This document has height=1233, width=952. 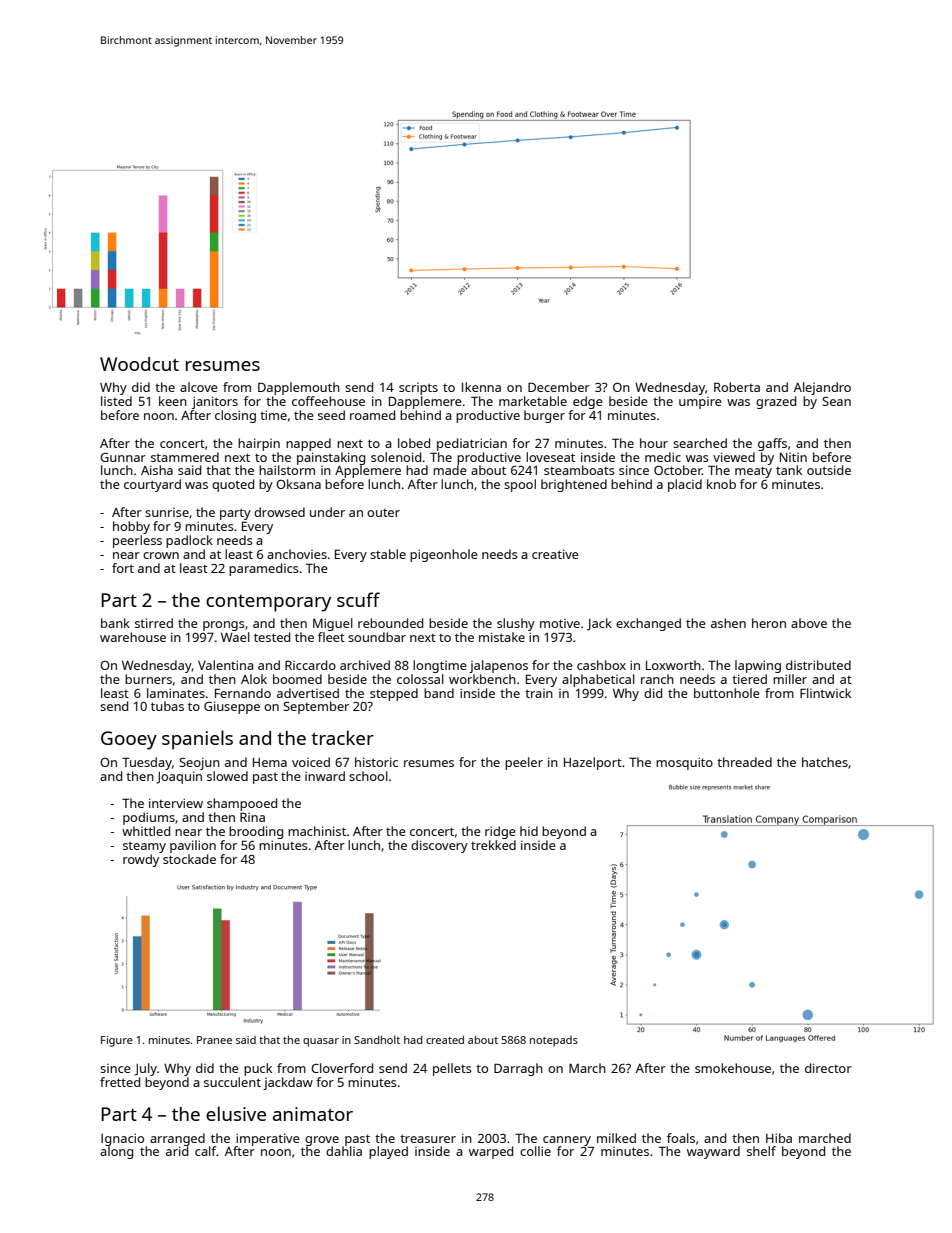 I want to click on loveseat, so click(x=550, y=457).
